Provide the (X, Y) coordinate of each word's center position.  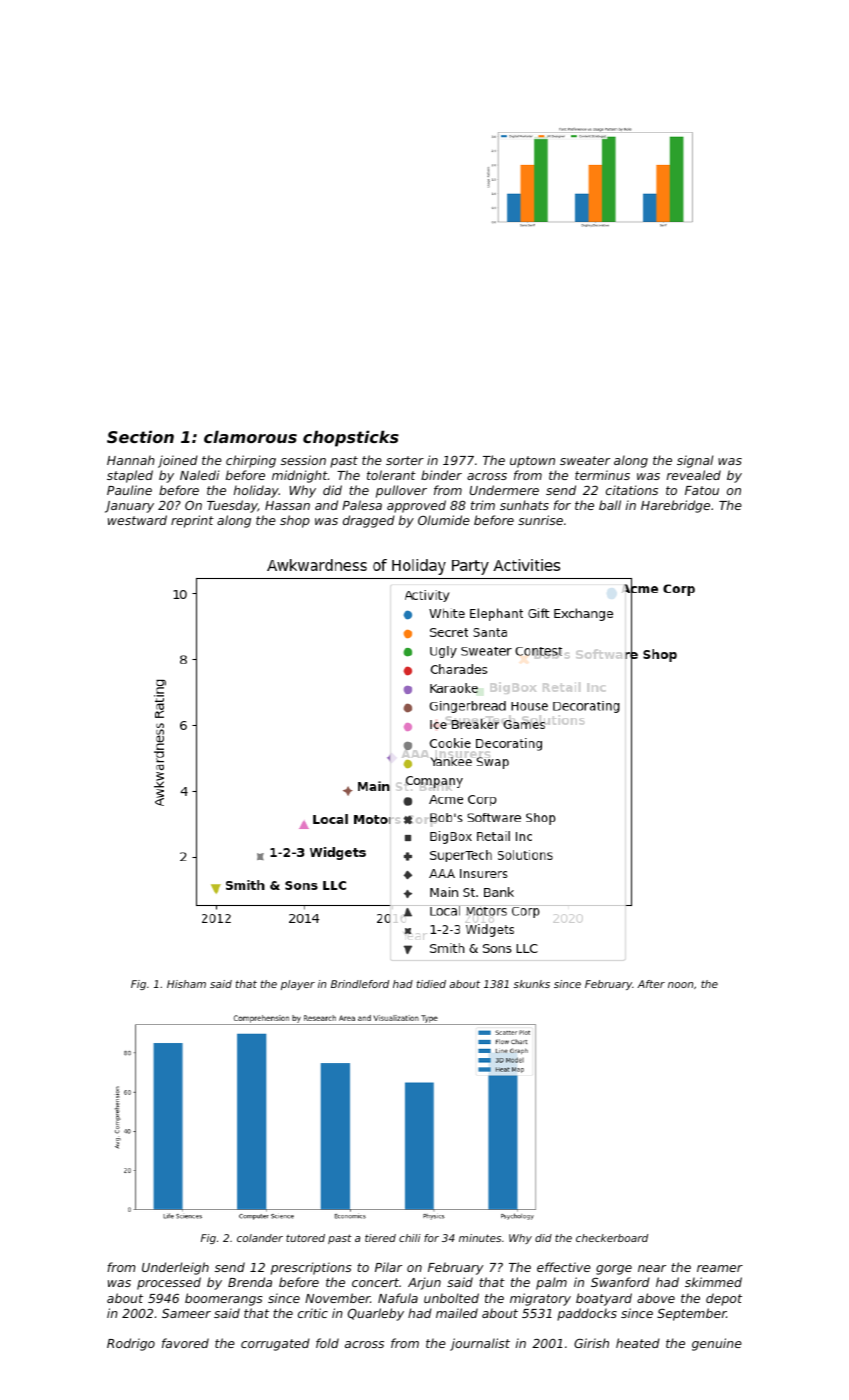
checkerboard (612, 1238)
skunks (531, 984)
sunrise (540, 520)
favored (185, 1343)
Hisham (186, 984)
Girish (591, 1343)
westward (137, 520)
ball (610, 505)
